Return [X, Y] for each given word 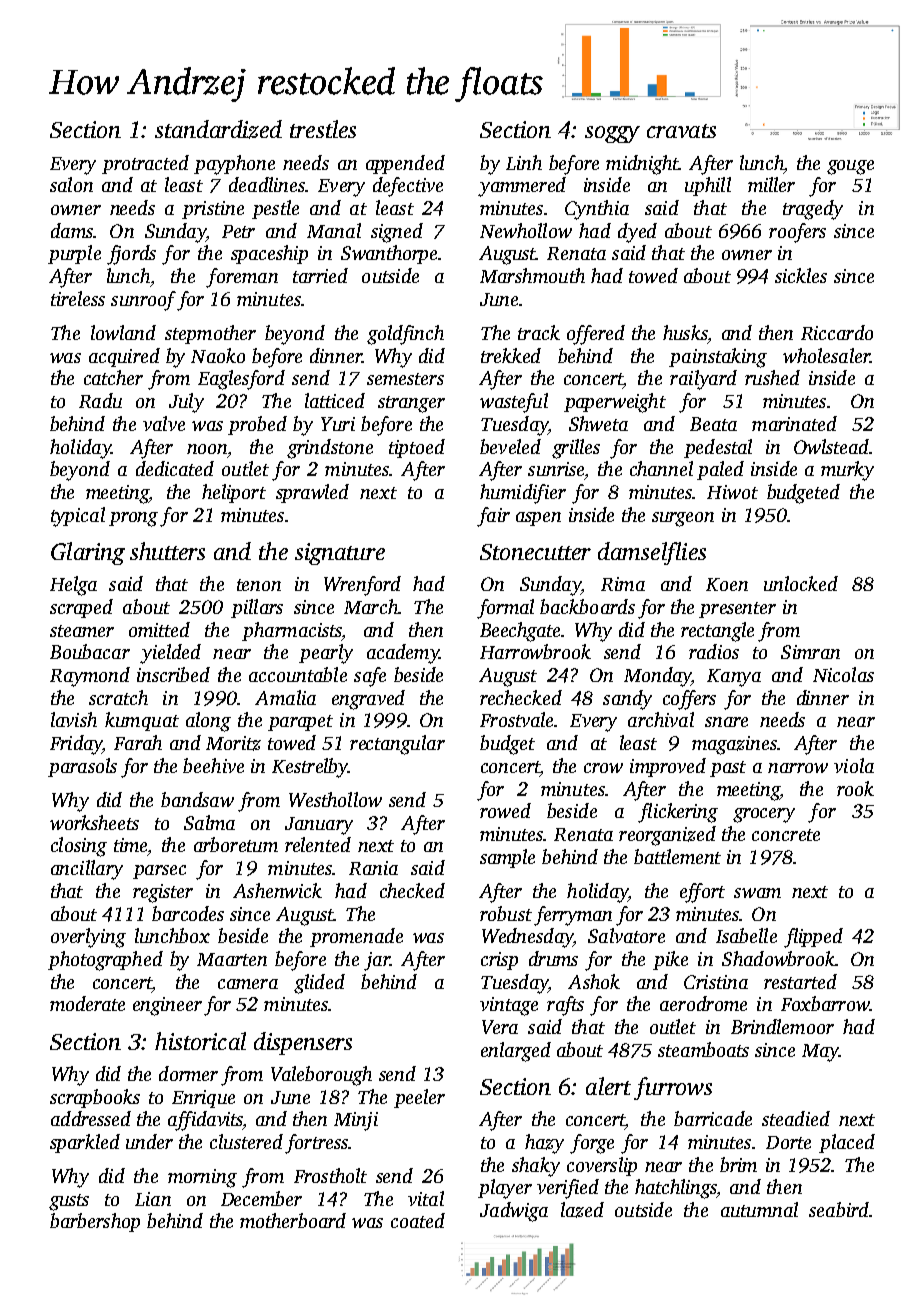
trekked [511, 355]
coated [418, 1220]
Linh [524, 162]
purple [74, 254]
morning [202, 1178]
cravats [681, 131]
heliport [234, 493]
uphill [708, 186]
